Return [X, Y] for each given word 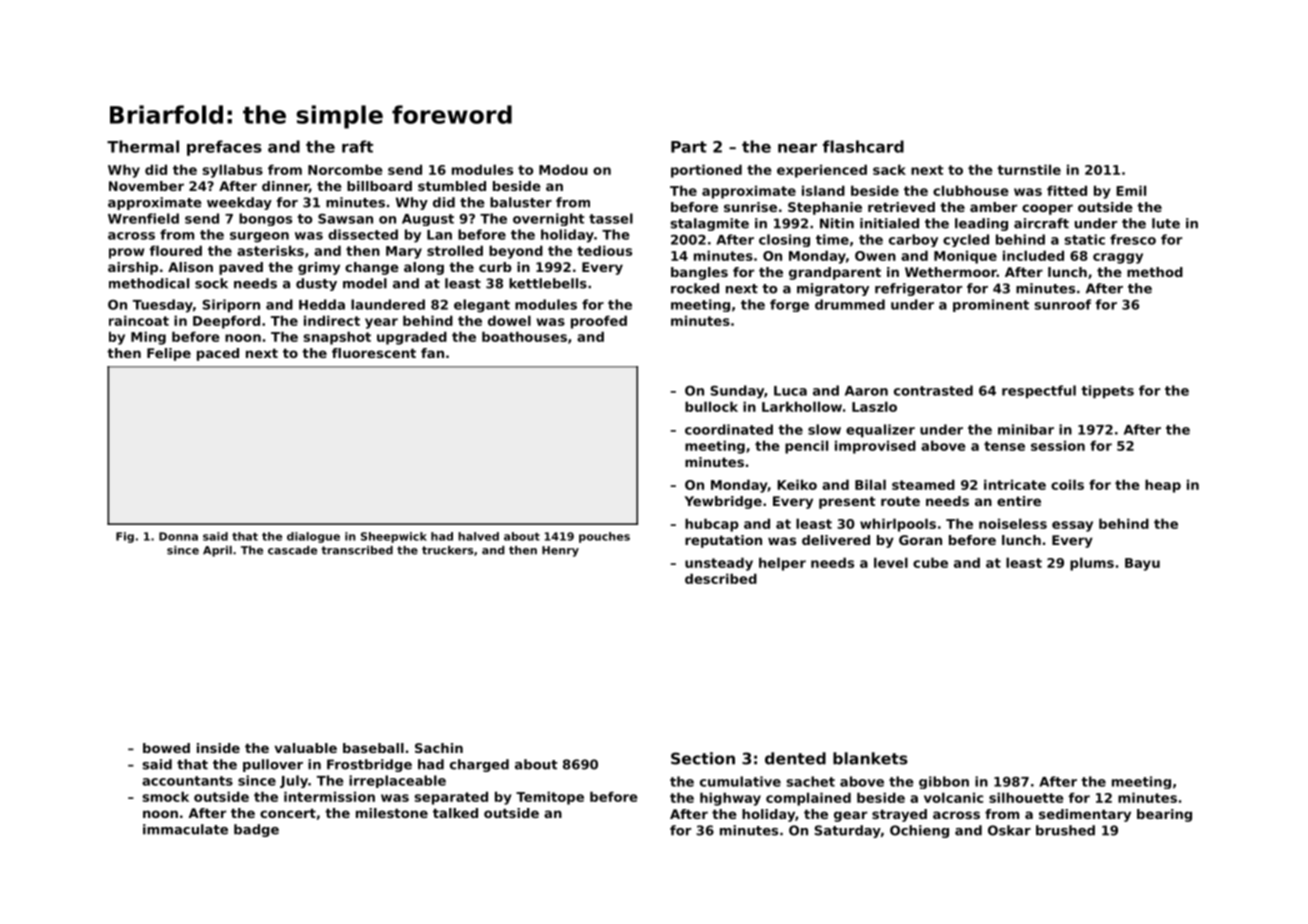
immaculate [185, 829]
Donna [178, 536]
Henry [560, 551]
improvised [875, 447]
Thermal [143, 146]
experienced [822, 171]
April [217, 551]
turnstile [1029, 169]
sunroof [1062, 304]
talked [455, 813]
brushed [1065, 830]
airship [133, 268]
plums [1092, 564]
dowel [509, 320]
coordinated [729, 429]
